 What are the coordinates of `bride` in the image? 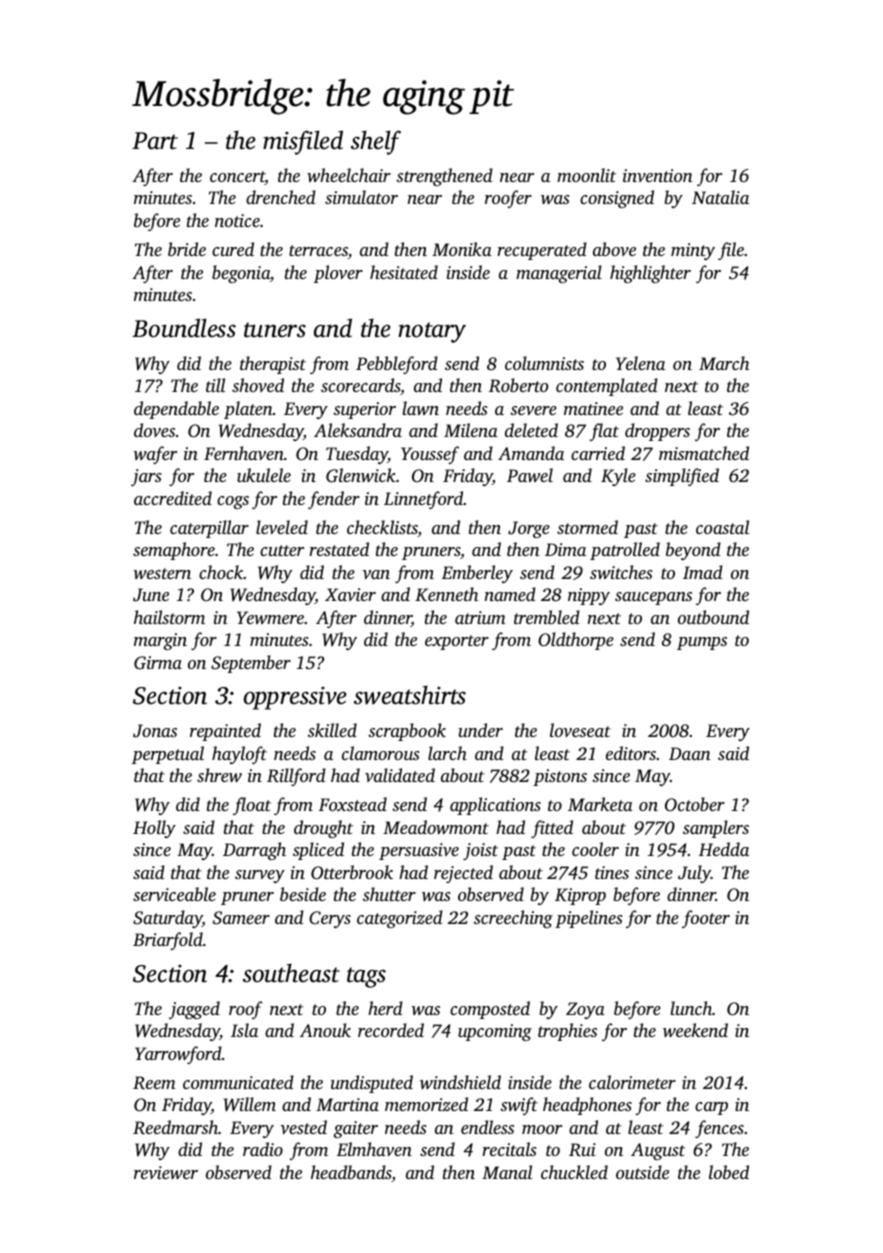 It's located at (187, 249).
